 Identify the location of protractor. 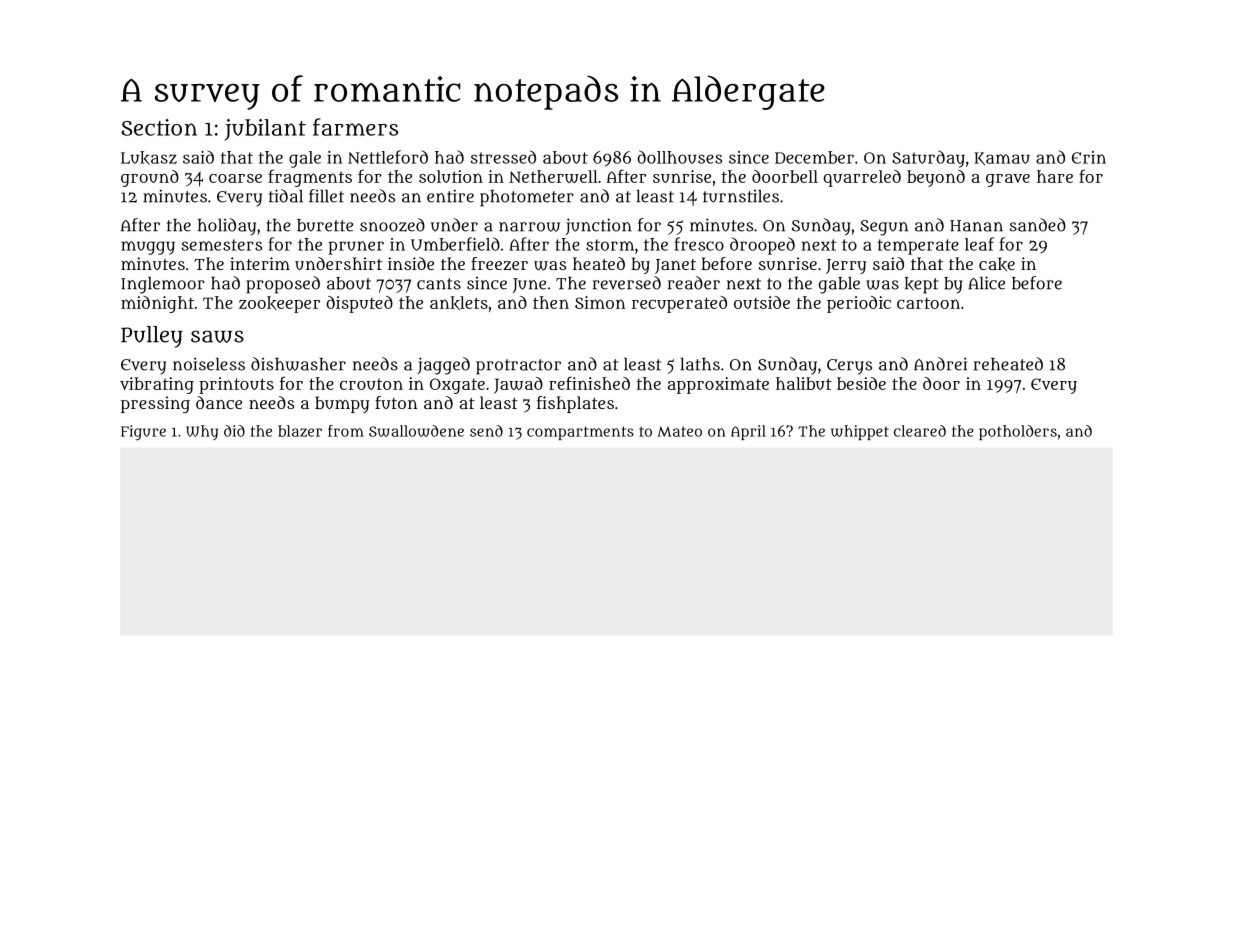
(518, 367).
